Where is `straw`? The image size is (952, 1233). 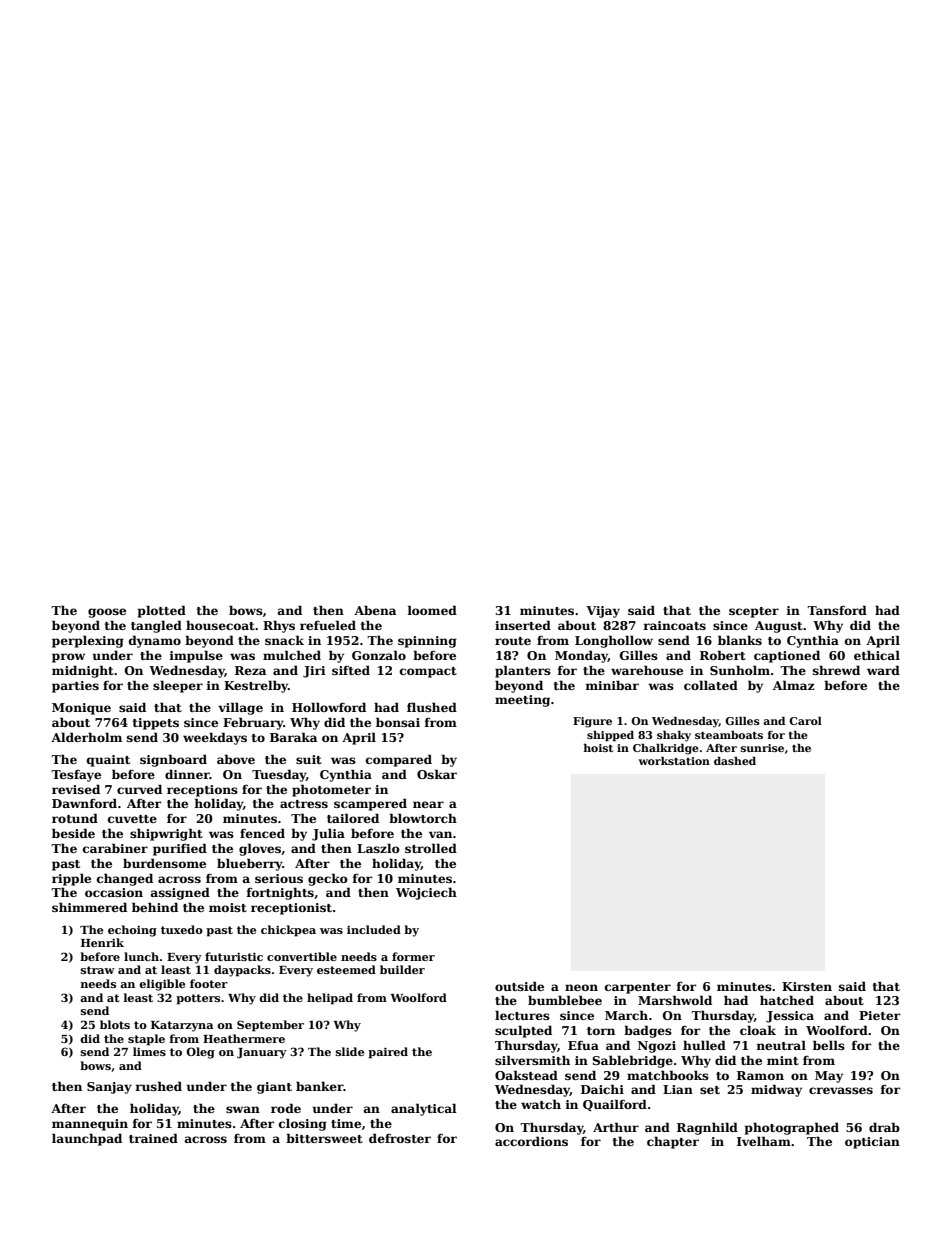 straw is located at coordinates (98, 970).
